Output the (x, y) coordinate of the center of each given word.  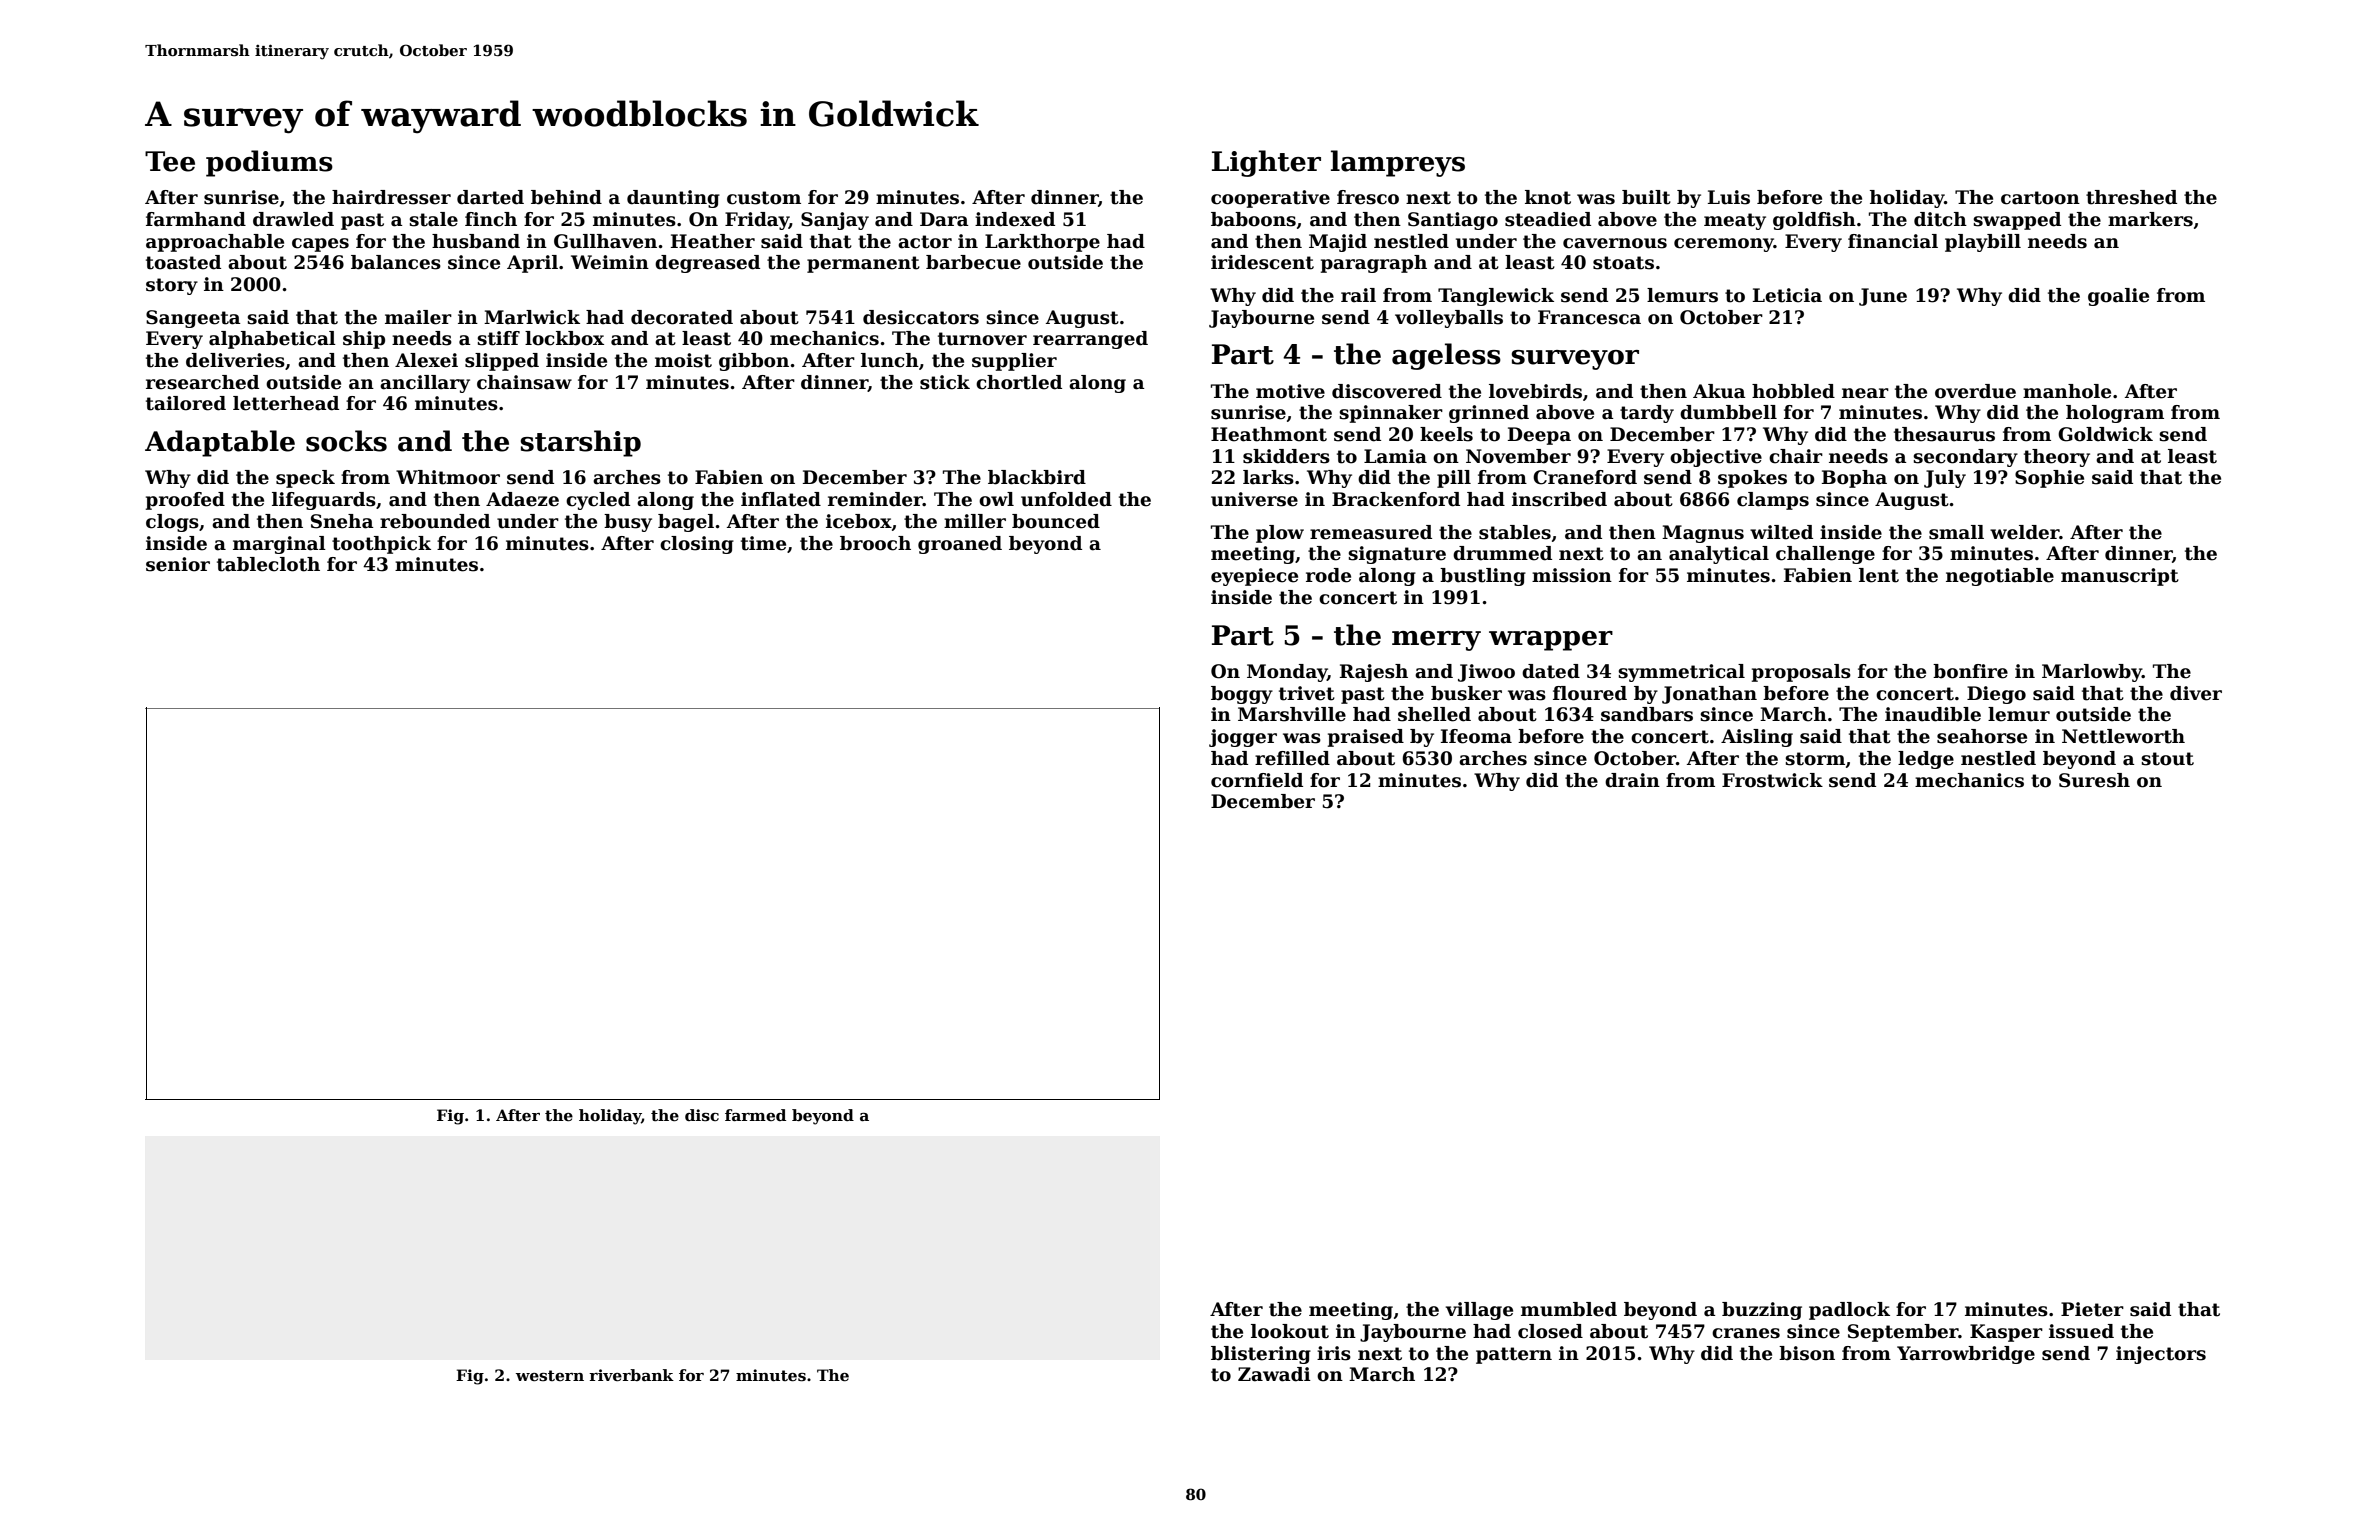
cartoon (2040, 198)
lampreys (1398, 163)
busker (1466, 693)
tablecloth (268, 564)
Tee (170, 161)
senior (178, 564)
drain (1632, 780)
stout (2167, 759)
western (550, 1375)
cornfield (1257, 780)
